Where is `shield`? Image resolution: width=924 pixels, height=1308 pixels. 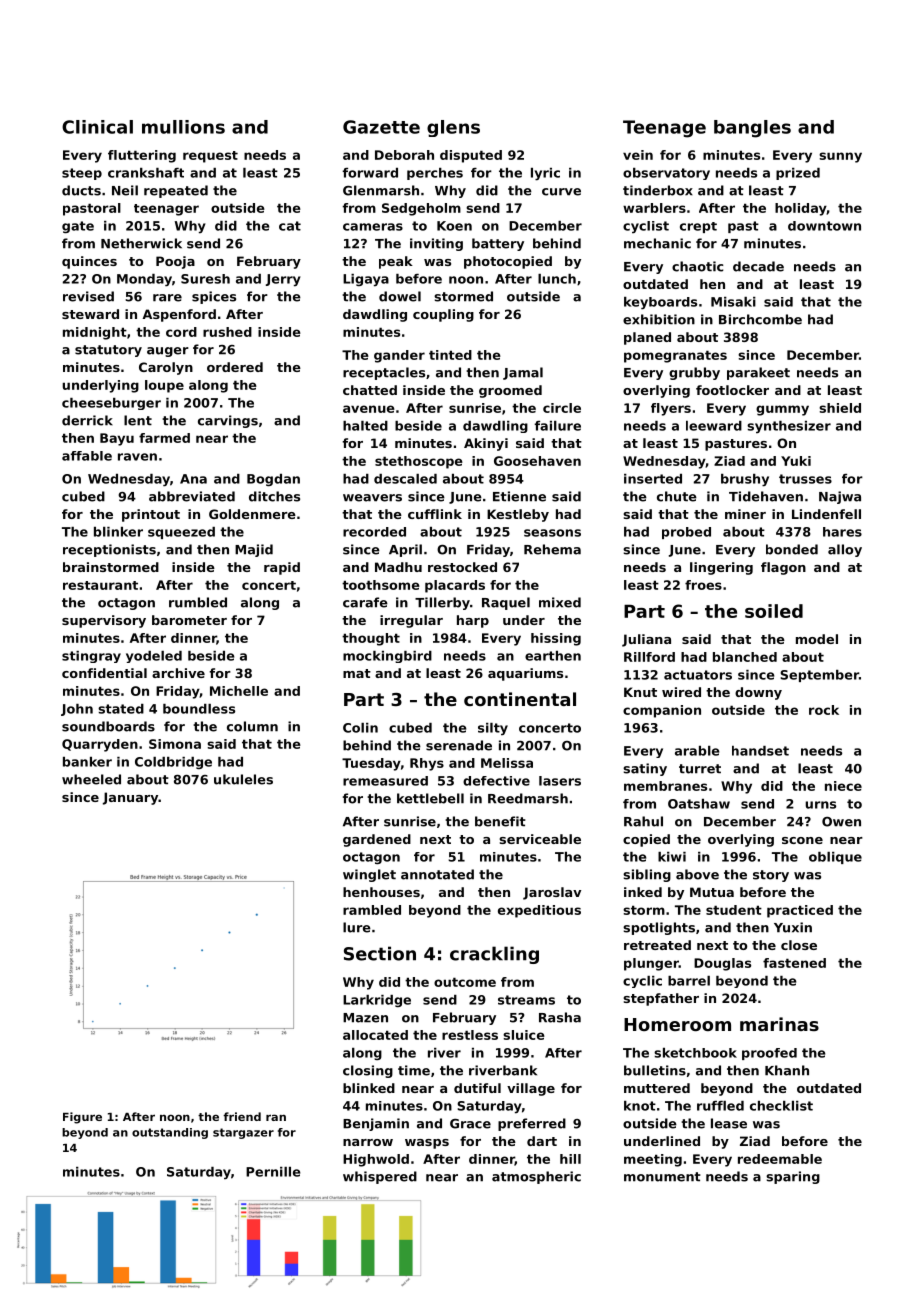 shield is located at coordinates (840, 408).
